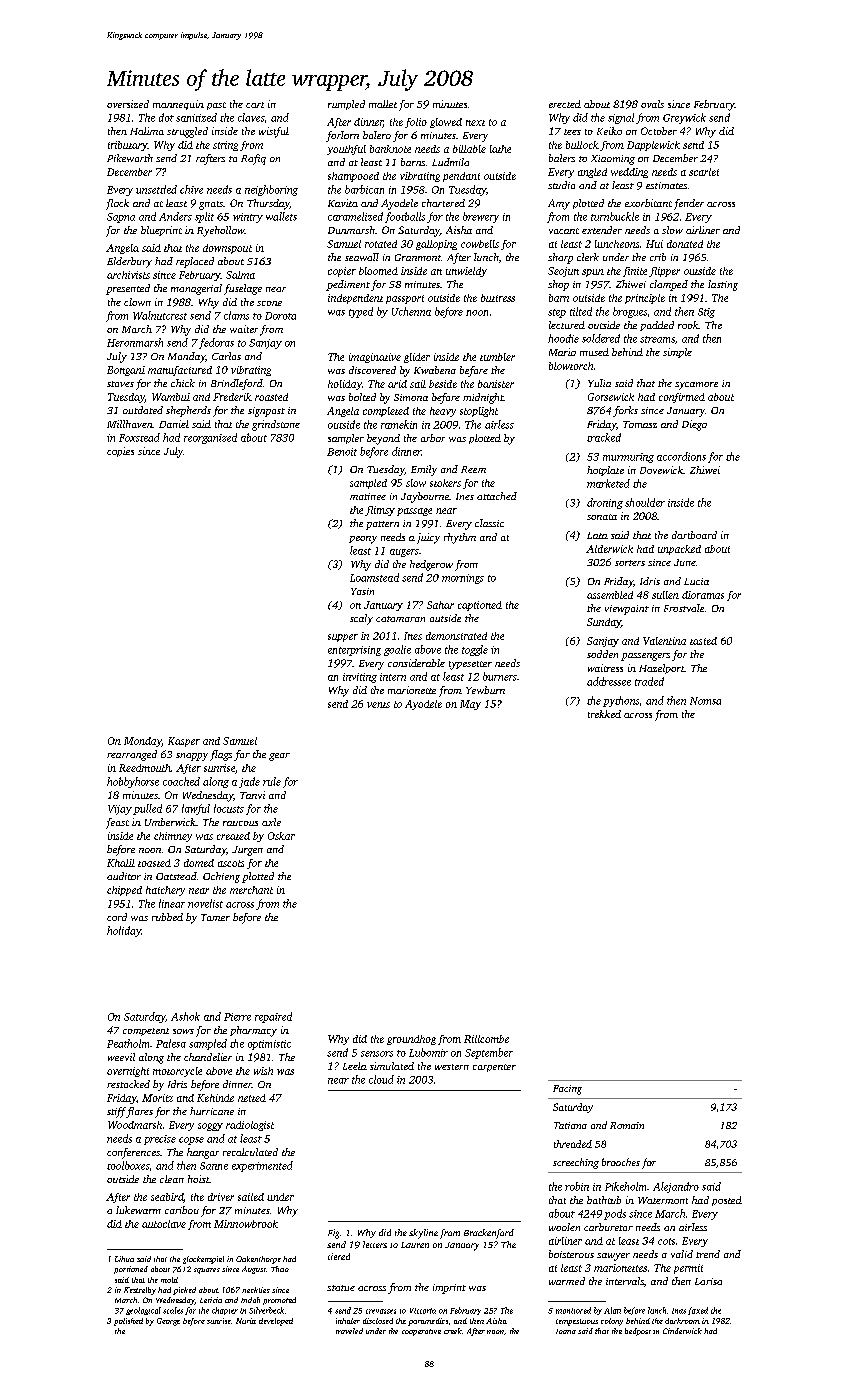 The width and height of the screenshot is (849, 1400). Describe the element at coordinates (627, 1125) in the screenshot. I see `Romain` at that location.
